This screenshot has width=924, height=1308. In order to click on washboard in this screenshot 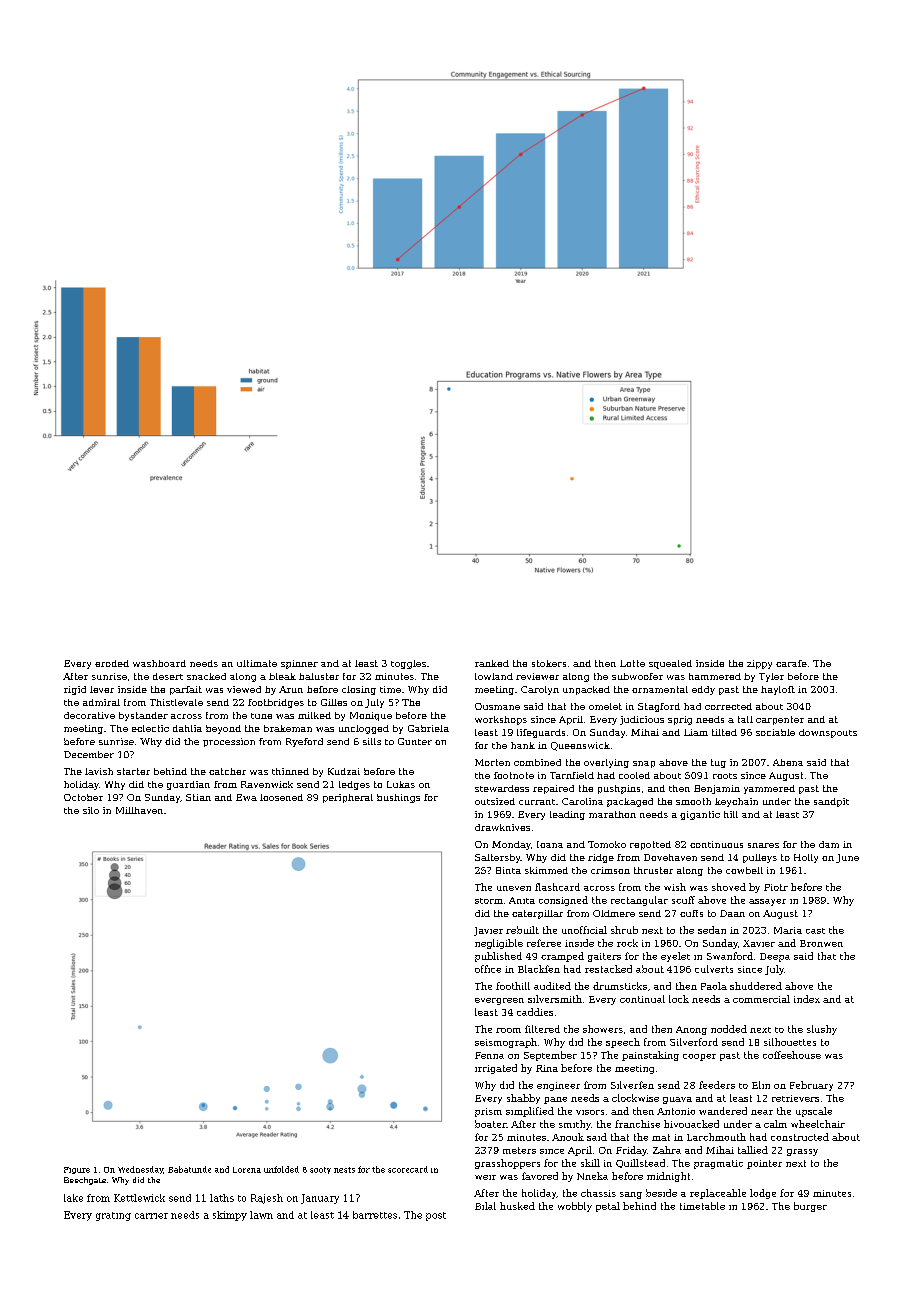, I will do `click(159, 663)`.
